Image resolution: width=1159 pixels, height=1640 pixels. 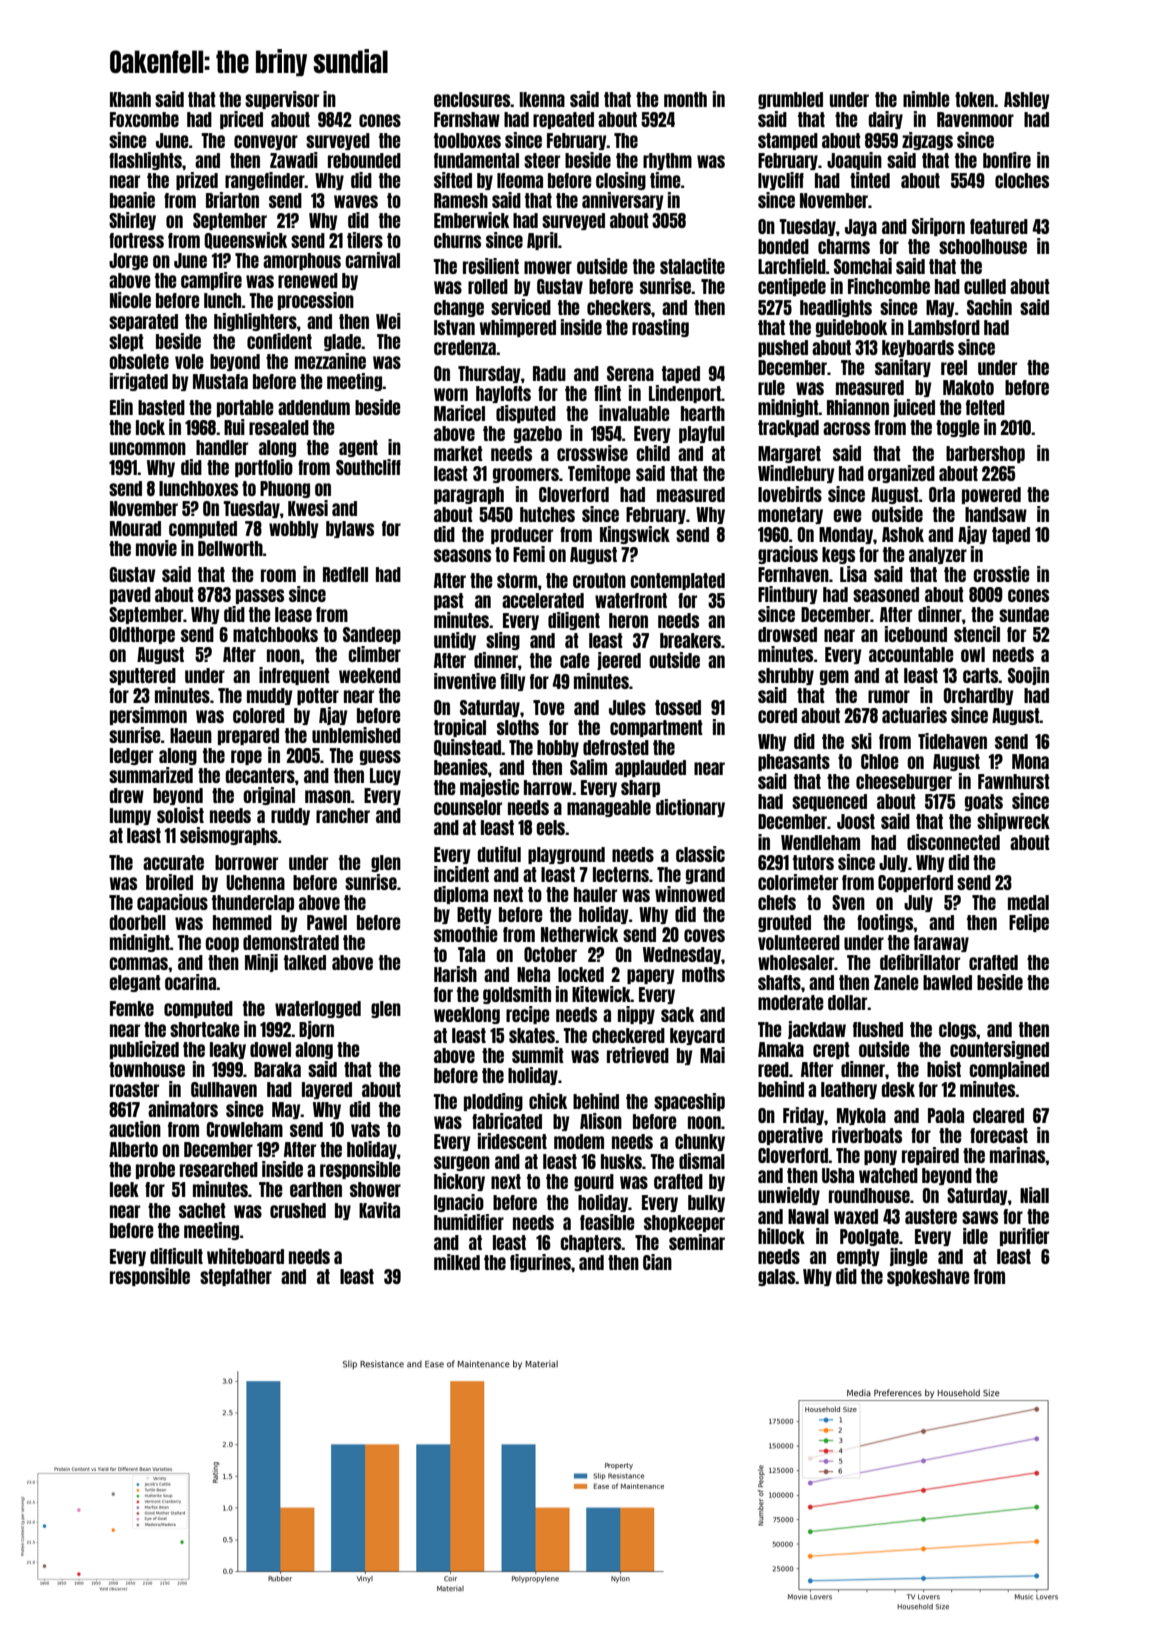 What do you see at coordinates (870, 180) in the image?
I see `tinted` at bounding box center [870, 180].
